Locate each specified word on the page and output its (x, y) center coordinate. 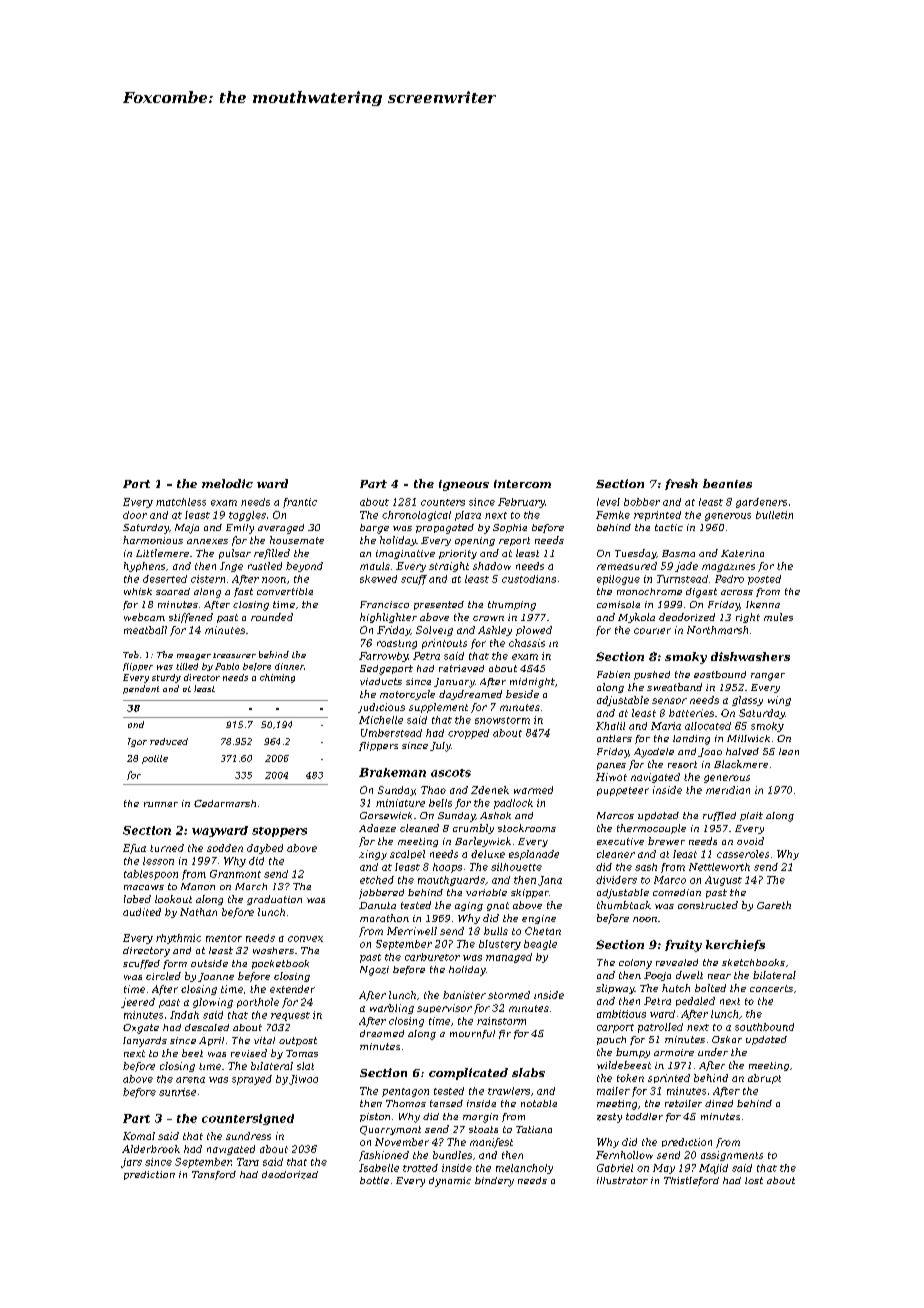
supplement (438, 708)
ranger (768, 677)
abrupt (764, 1079)
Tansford (214, 1175)
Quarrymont (390, 1130)
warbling (392, 1009)
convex (305, 939)
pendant (141, 689)
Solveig (434, 631)
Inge (231, 567)
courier (652, 631)
